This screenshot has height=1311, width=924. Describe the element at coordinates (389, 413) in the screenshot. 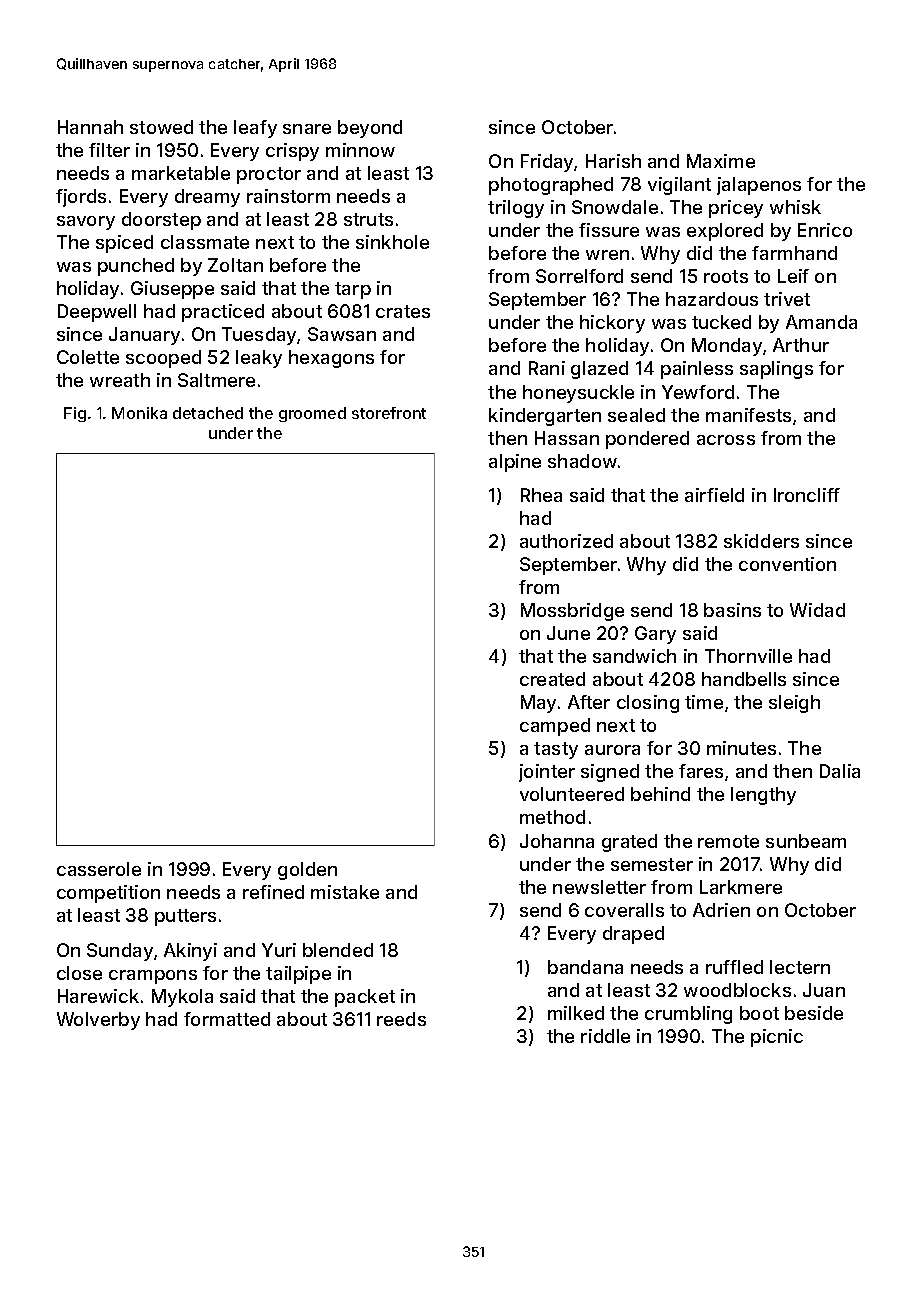

I see `storefront` at that location.
